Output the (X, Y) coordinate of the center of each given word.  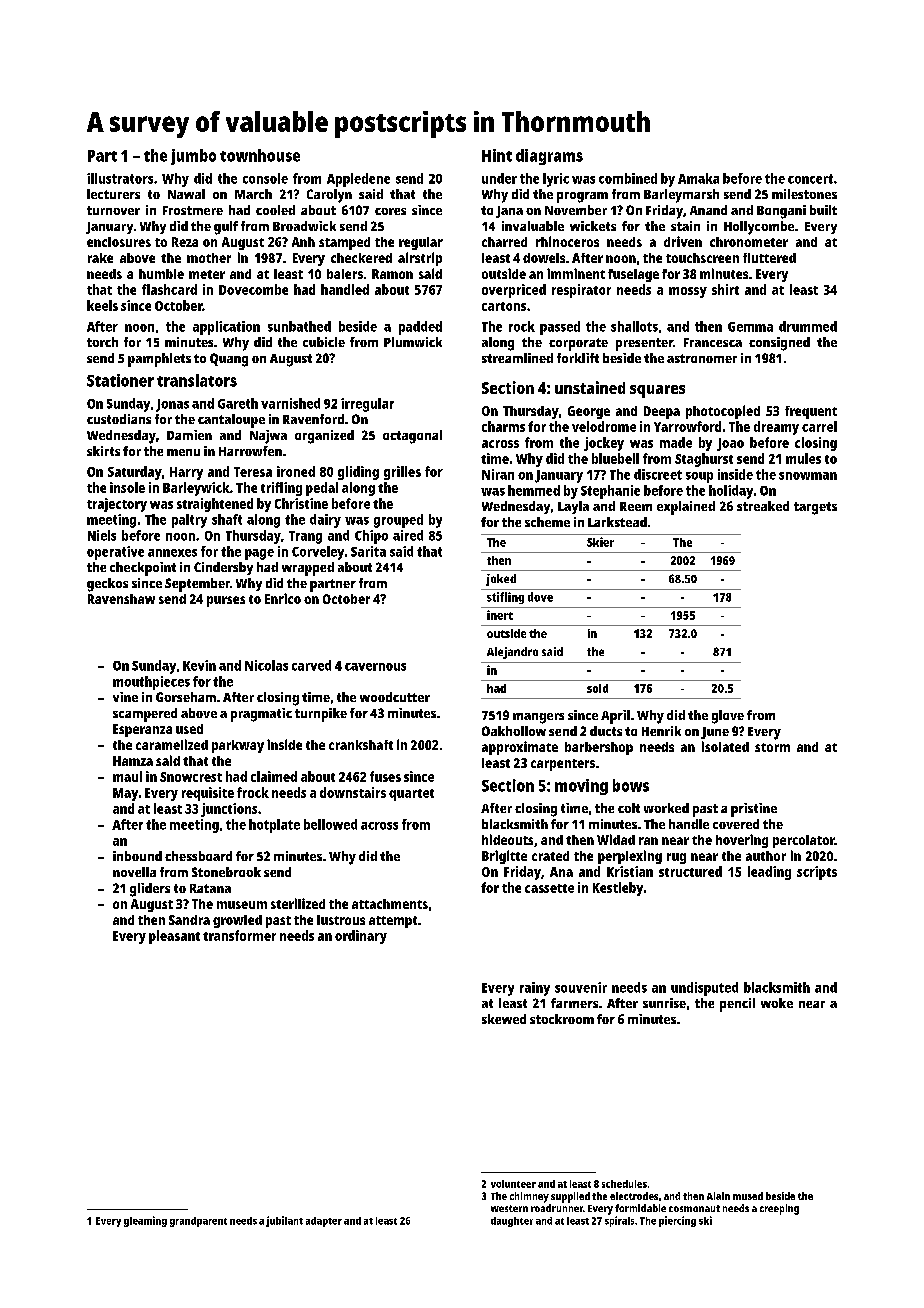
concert (810, 179)
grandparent (198, 1222)
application (226, 328)
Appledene (358, 180)
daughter (512, 1222)
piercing (677, 1221)
